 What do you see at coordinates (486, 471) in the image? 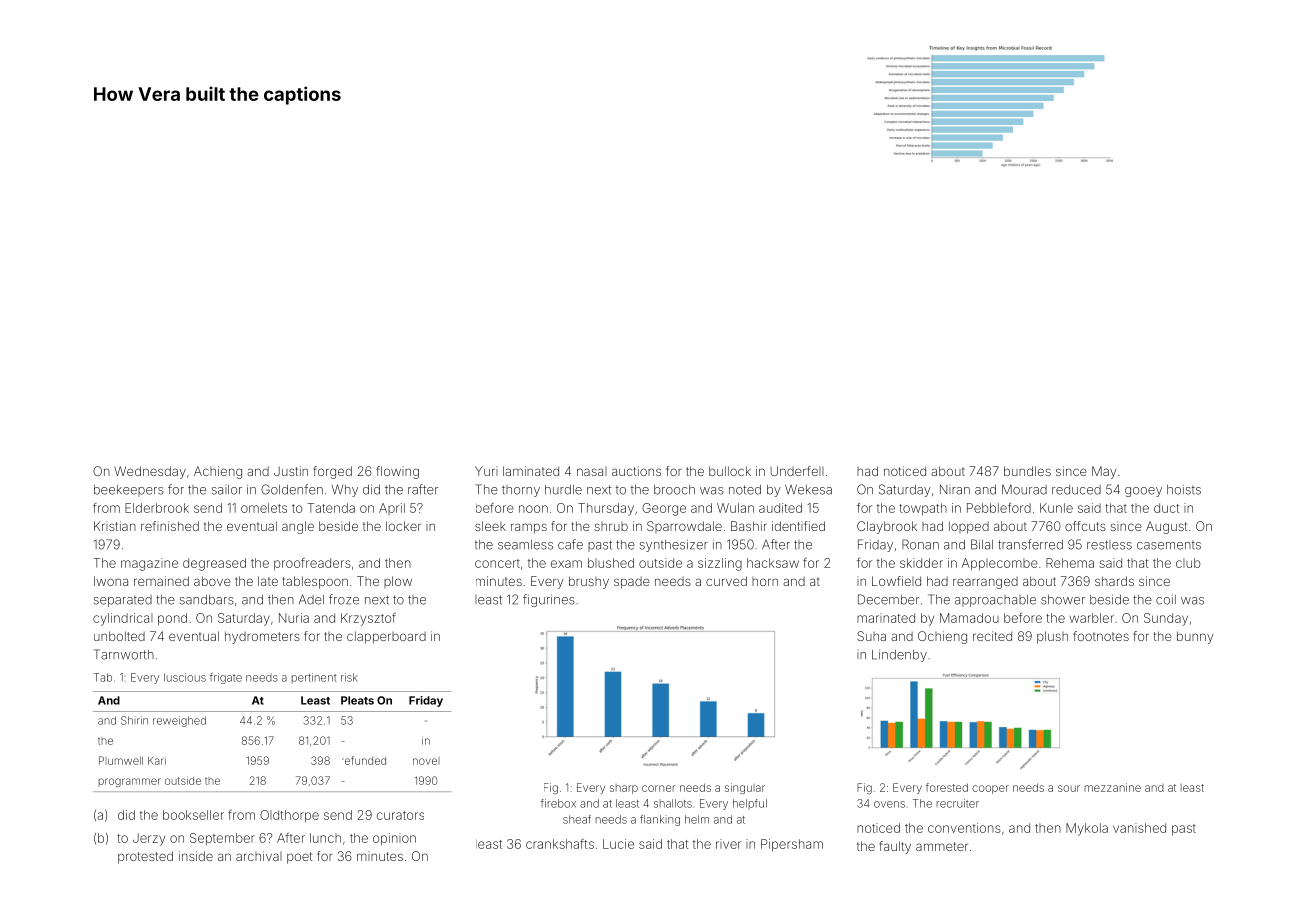
I see `Yuri` at bounding box center [486, 471].
